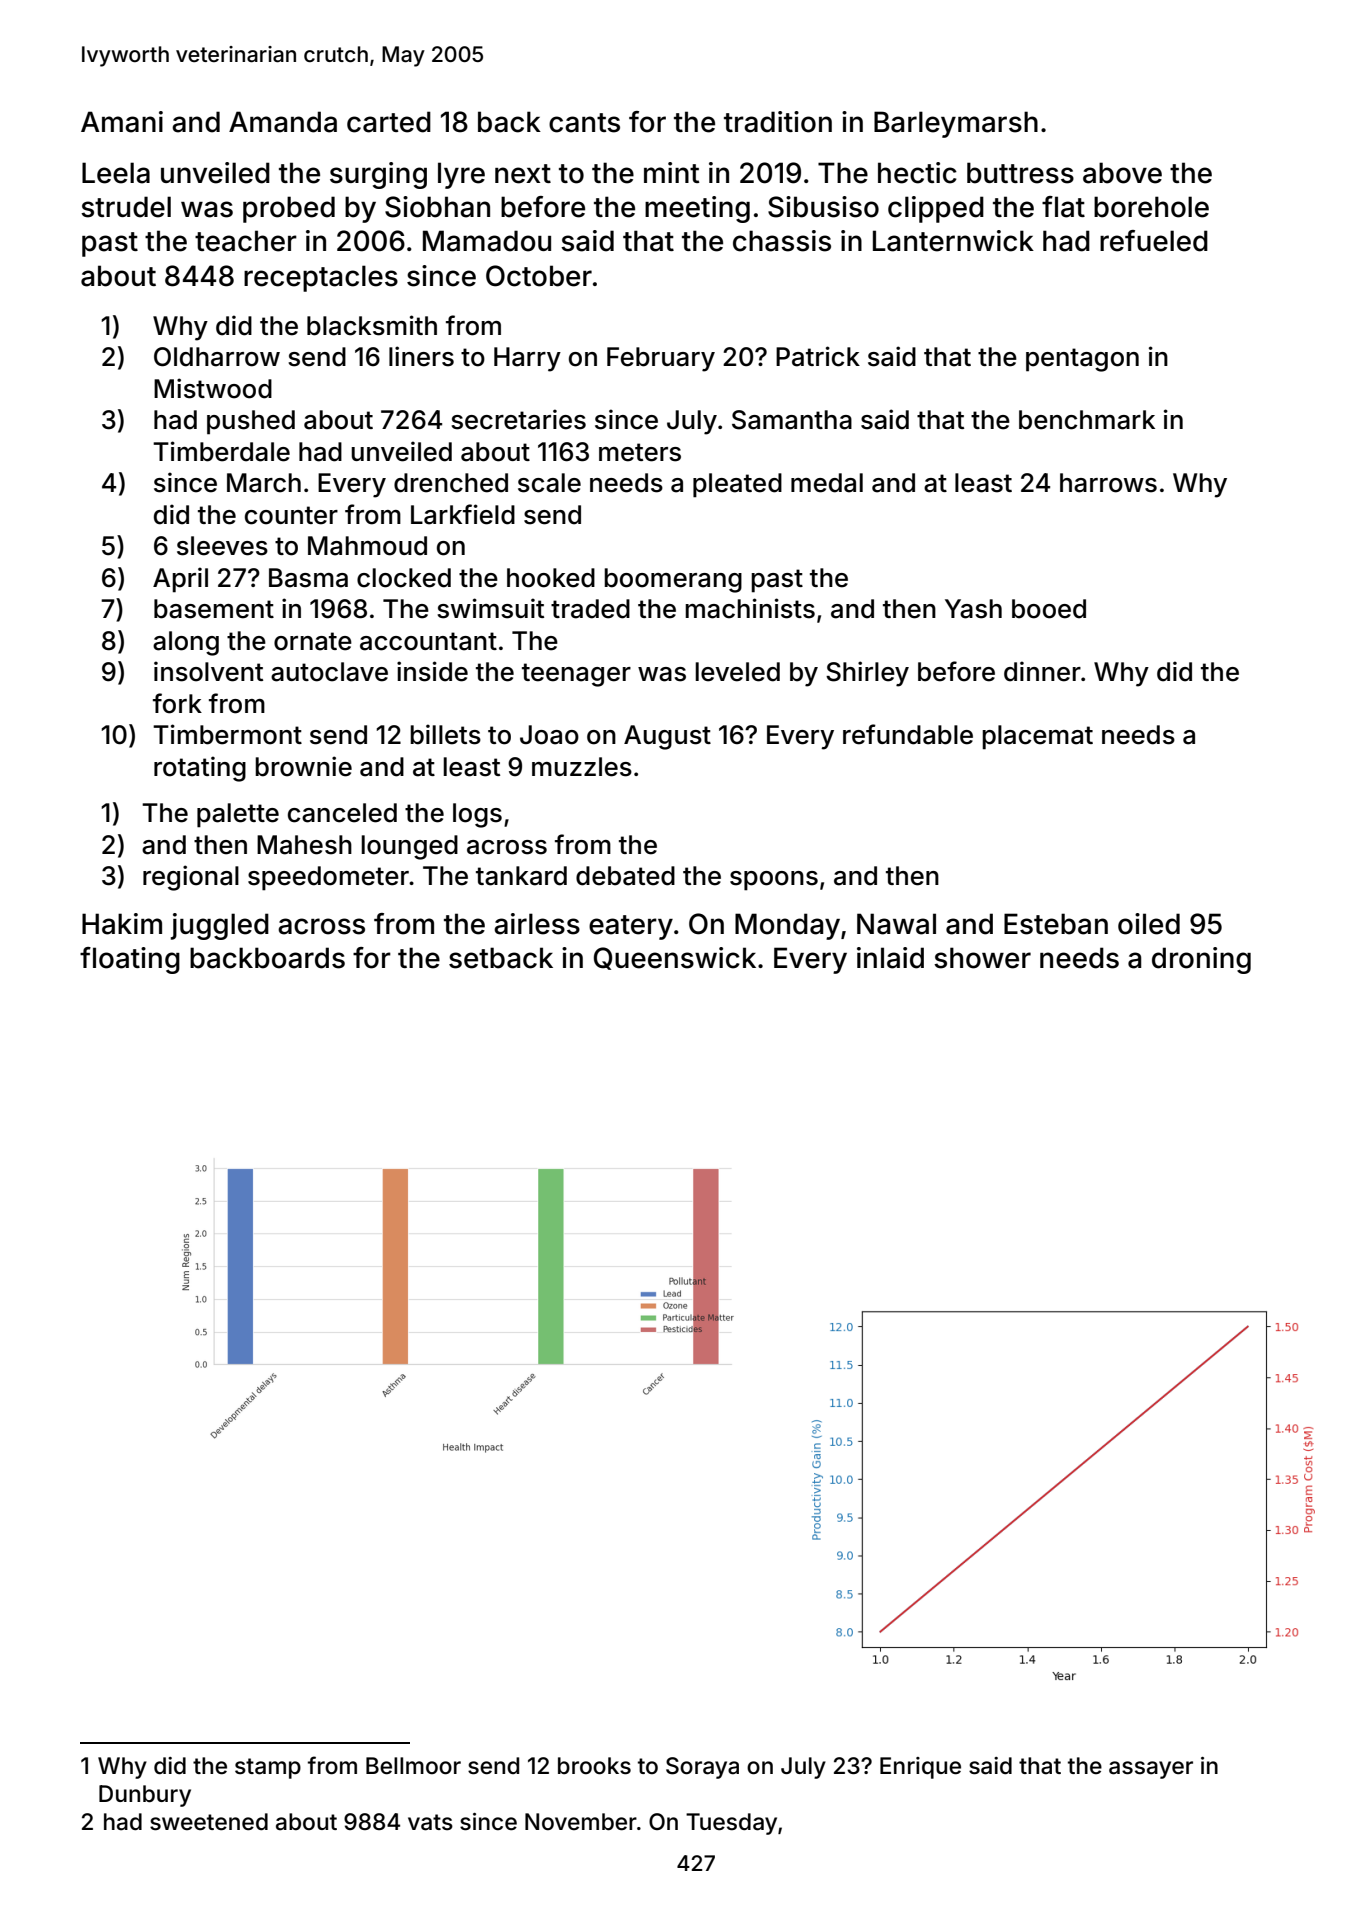 The height and width of the screenshot is (1913, 1353). I want to click on clipped, so click(936, 209).
